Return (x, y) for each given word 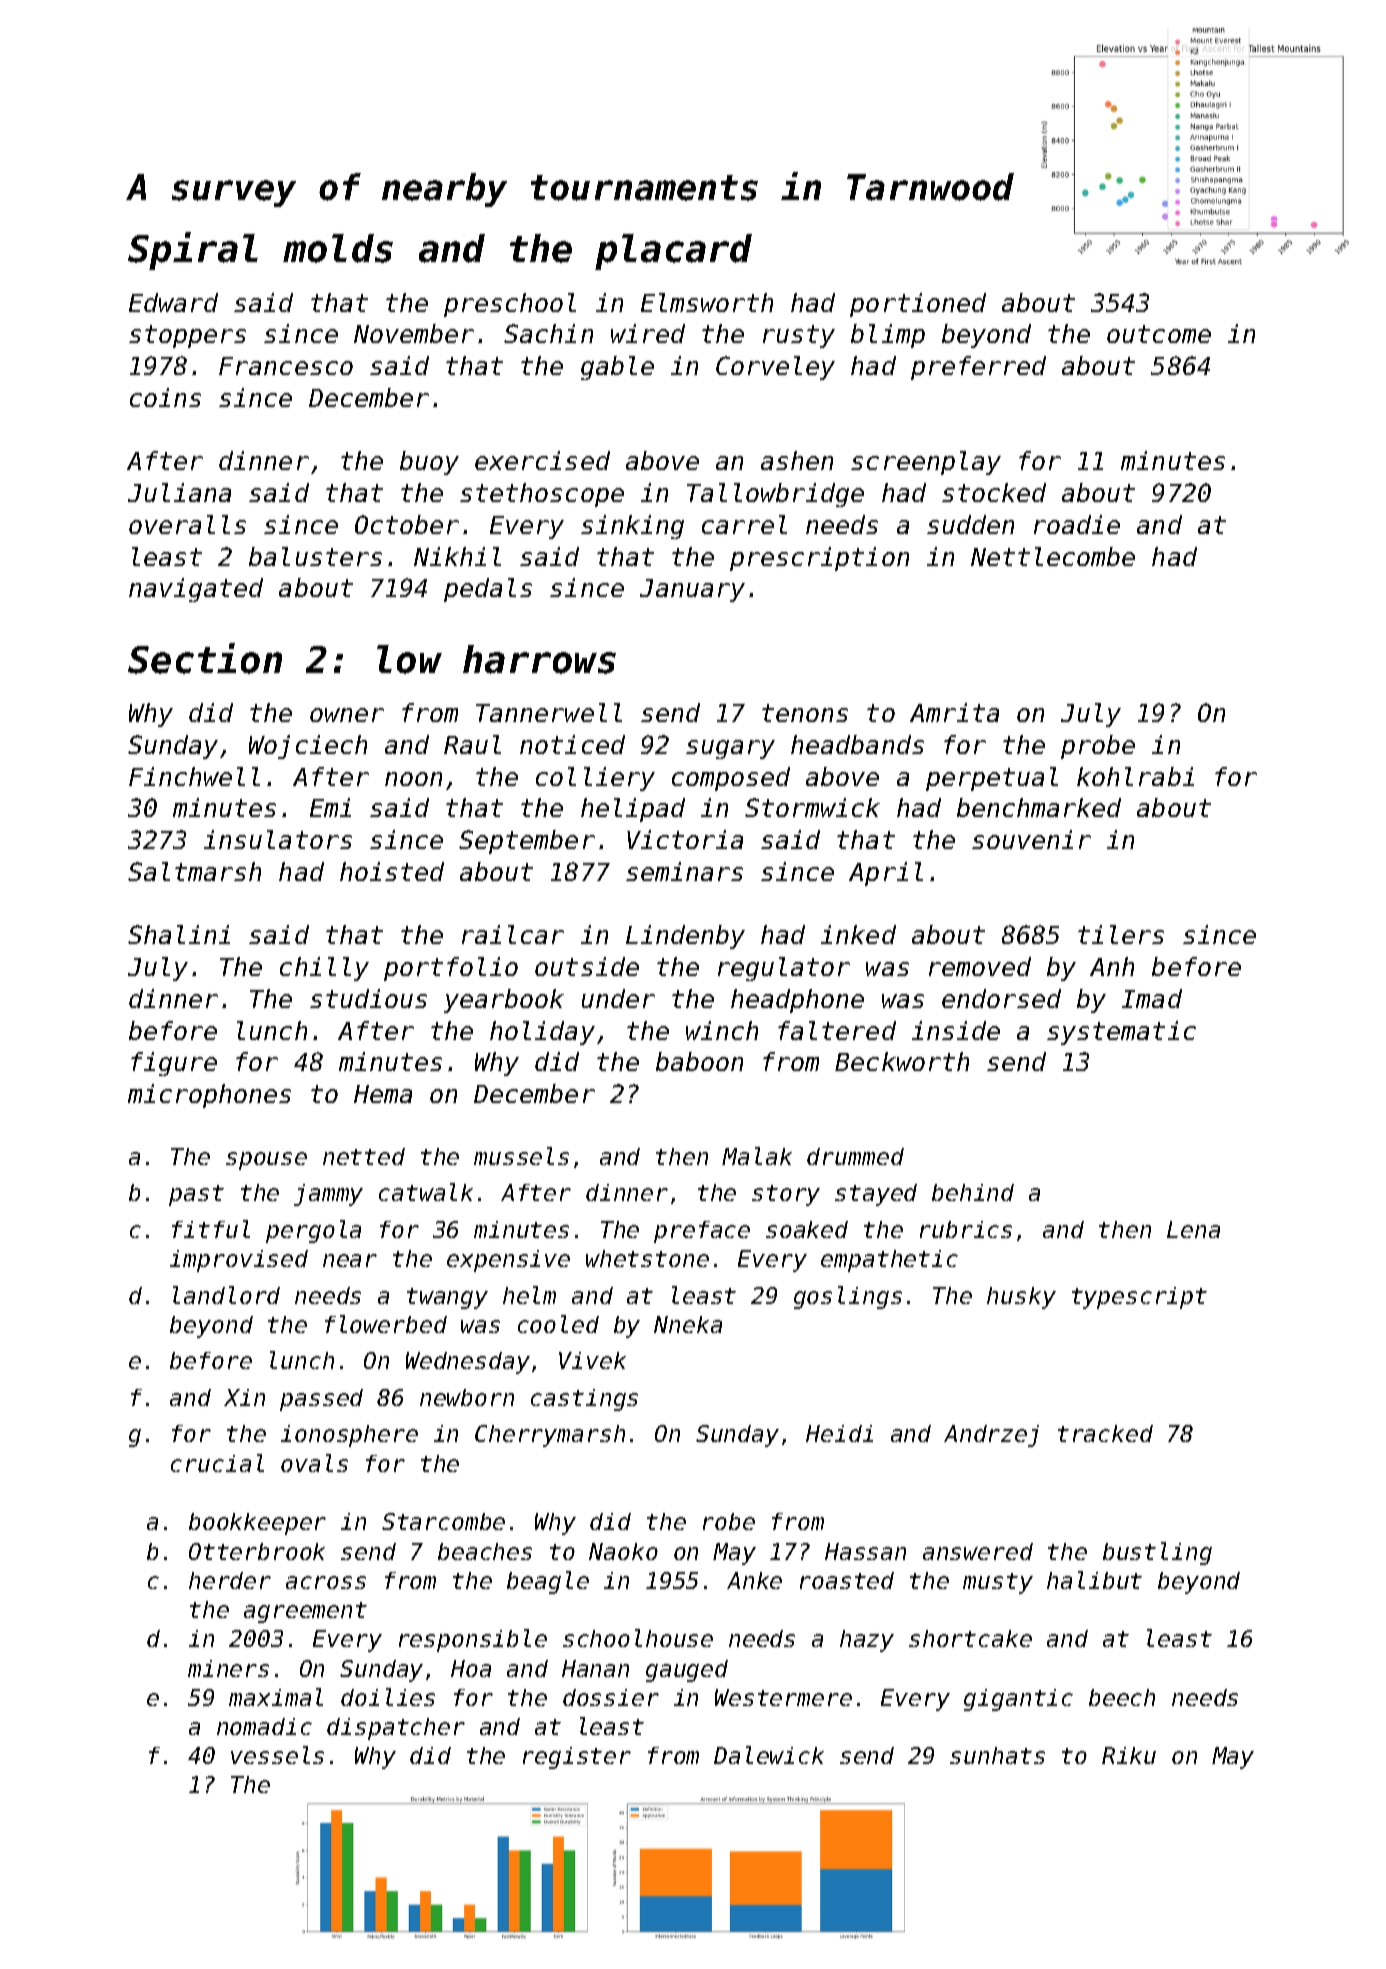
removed (980, 966)
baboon (699, 1061)
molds (338, 248)
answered (978, 1551)
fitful (211, 1229)
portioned (918, 305)
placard (673, 252)
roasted (847, 1580)
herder (230, 1580)
